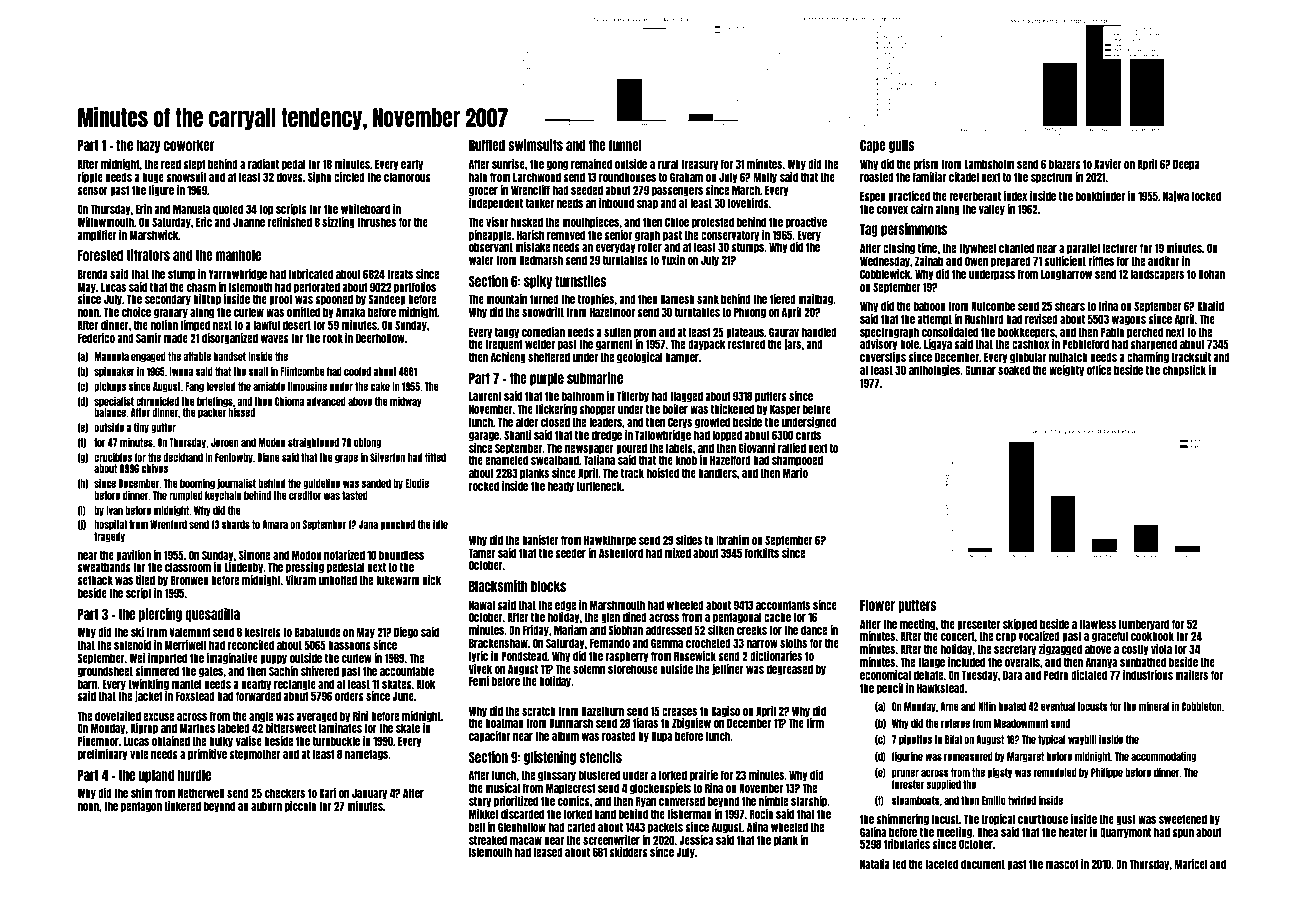 This document has width=1308, height=924. I want to click on Fernando, so click(610, 643).
